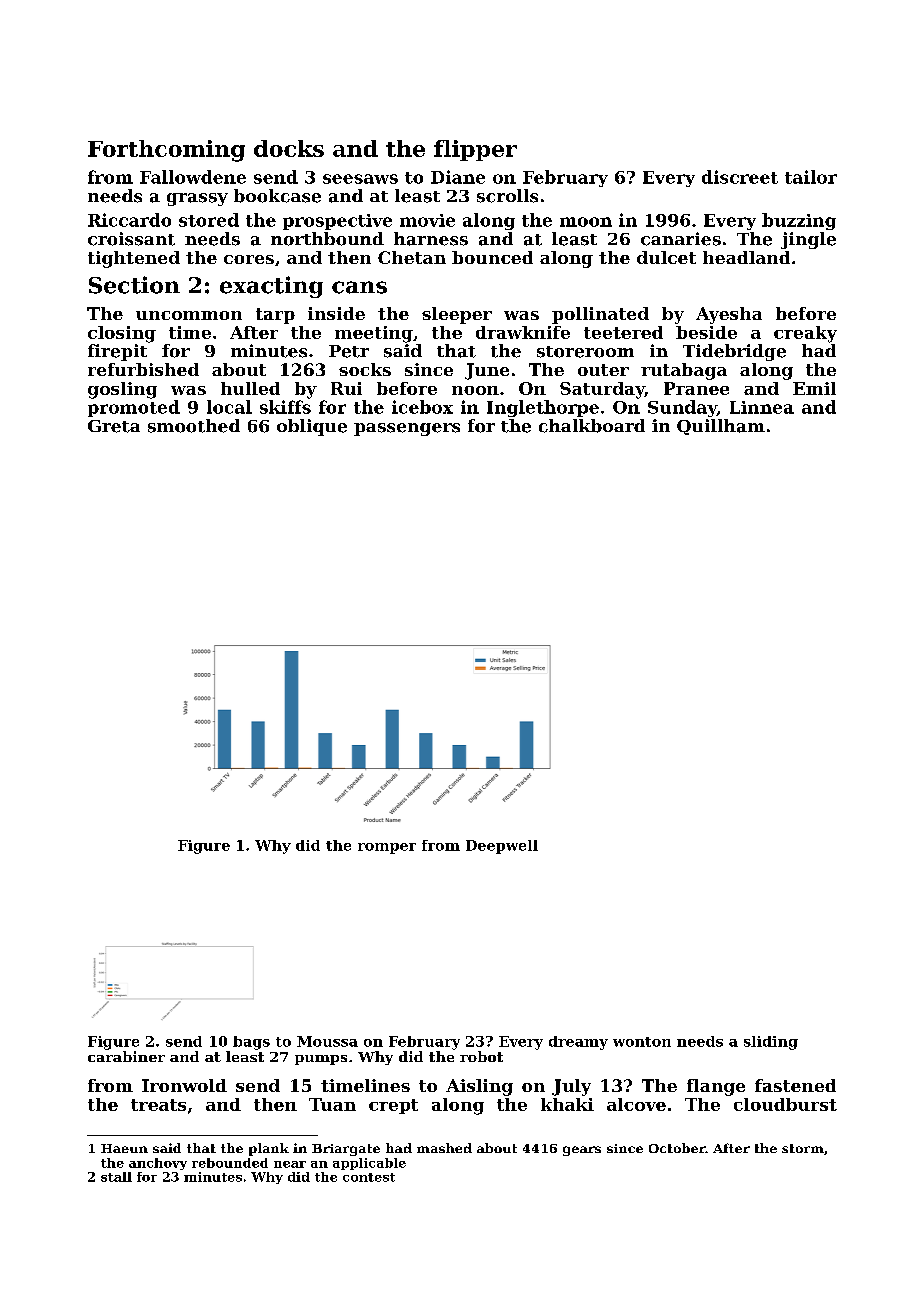 The height and width of the screenshot is (1314, 924). Describe the element at coordinates (126, 1056) in the screenshot. I see `carabiner` at that location.
